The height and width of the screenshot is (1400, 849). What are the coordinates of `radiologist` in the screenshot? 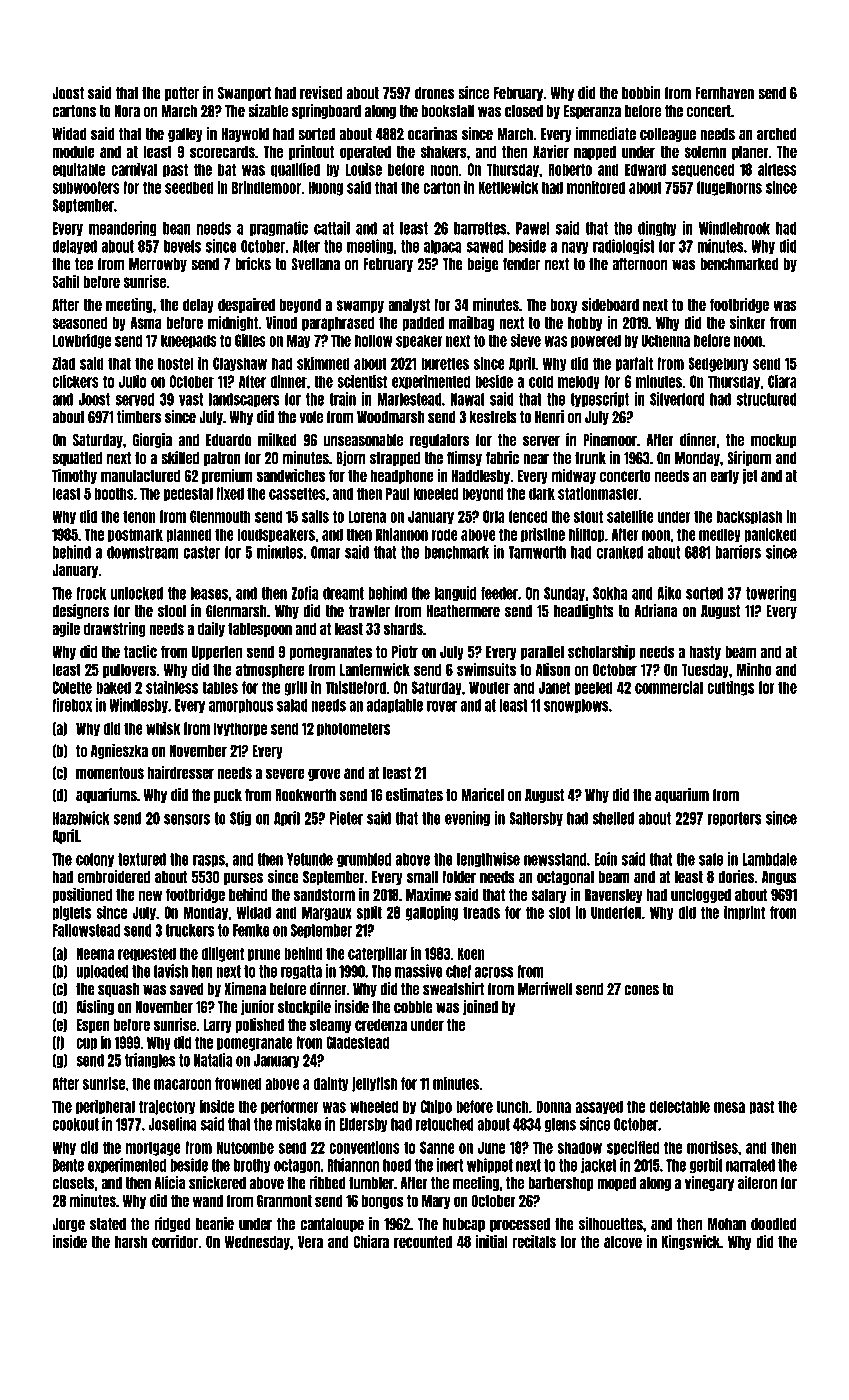 It's located at (624, 247).
